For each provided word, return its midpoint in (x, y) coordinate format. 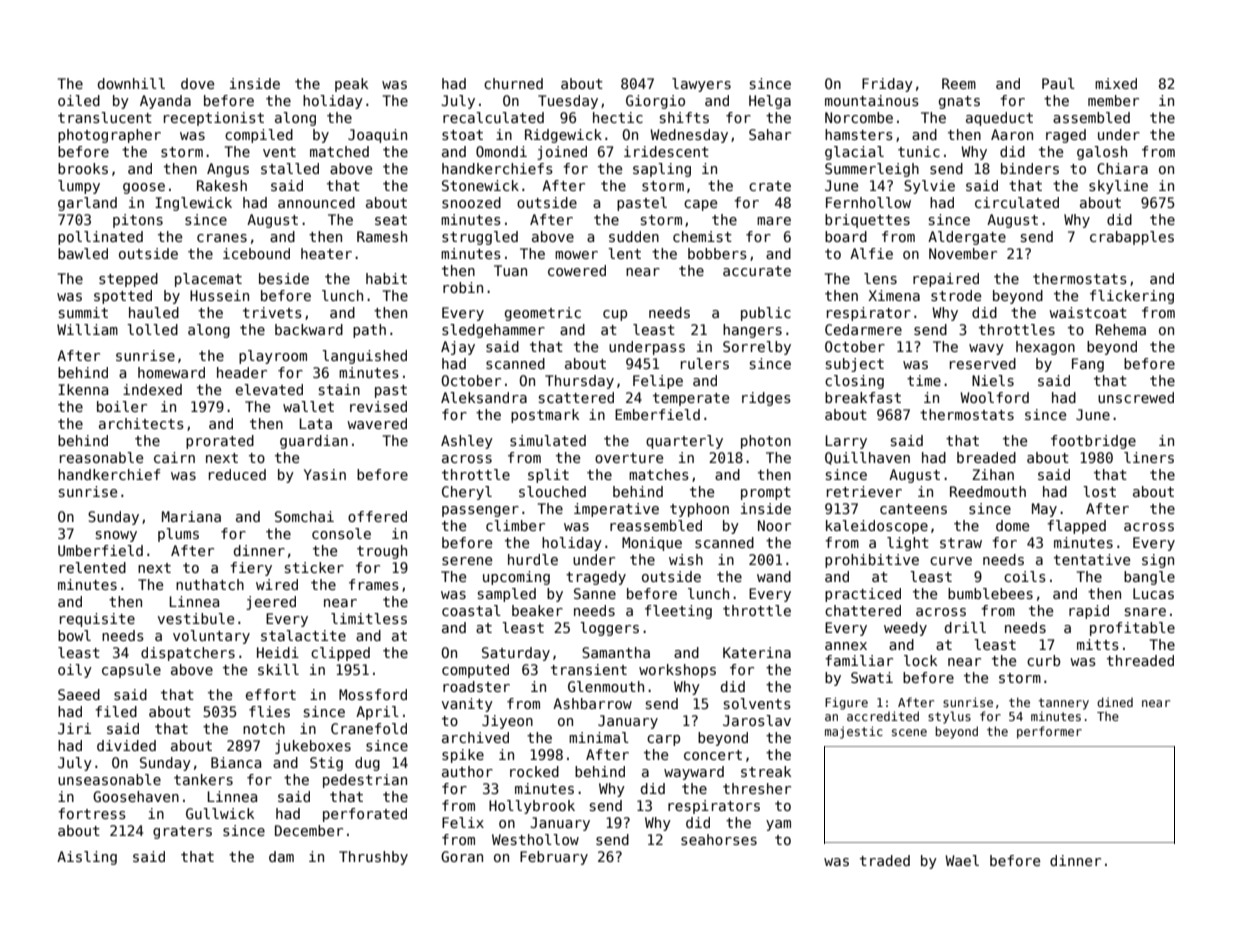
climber (515, 525)
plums (178, 535)
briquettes (867, 221)
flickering (1132, 297)
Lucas (1153, 593)
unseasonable (109, 779)
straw (961, 543)
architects (141, 423)
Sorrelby (757, 348)
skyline (1118, 187)
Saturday (516, 654)
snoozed (471, 202)
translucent (105, 117)
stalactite (303, 635)
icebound (256, 253)
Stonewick (480, 185)
